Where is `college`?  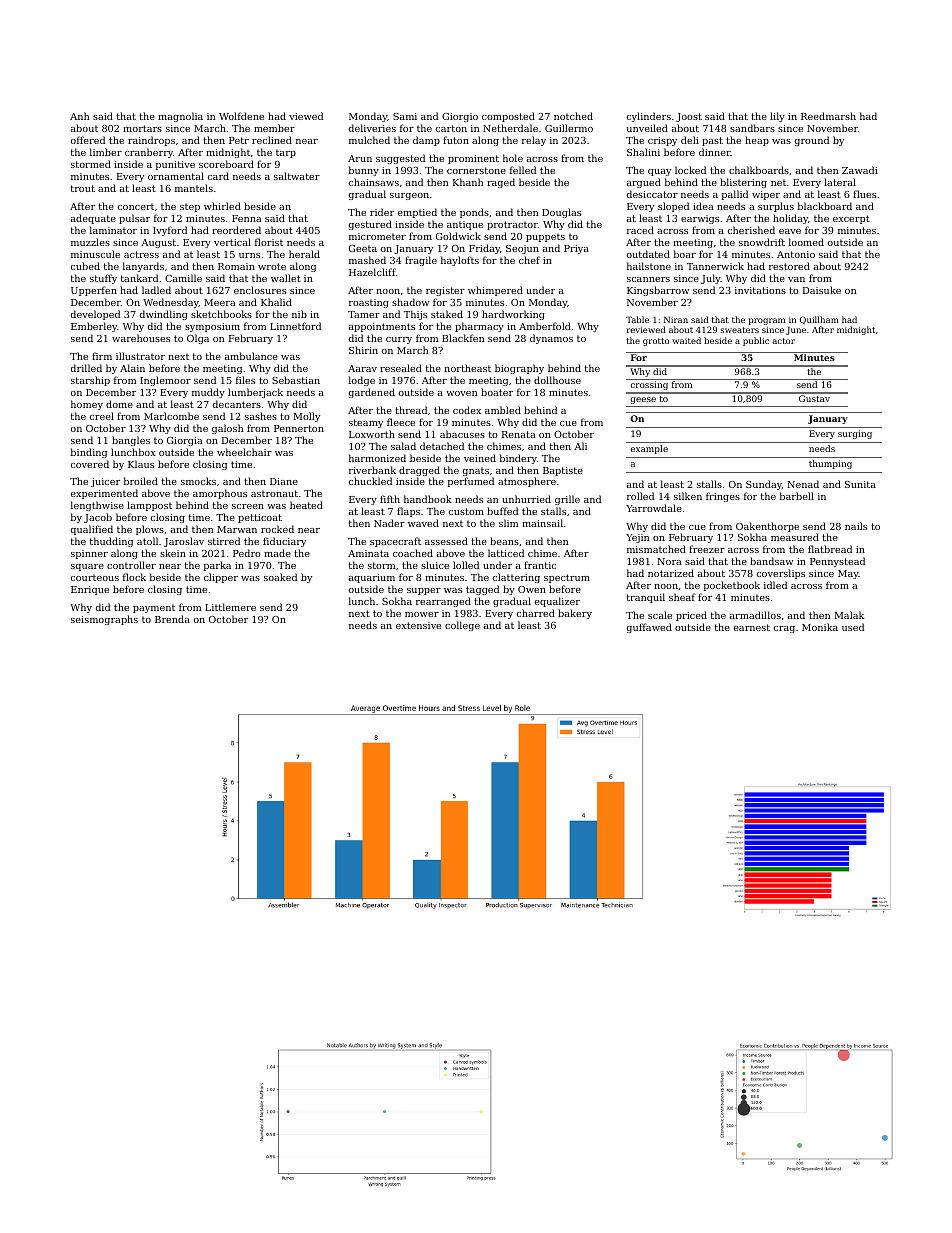
college is located at coordinates (462, 626).
